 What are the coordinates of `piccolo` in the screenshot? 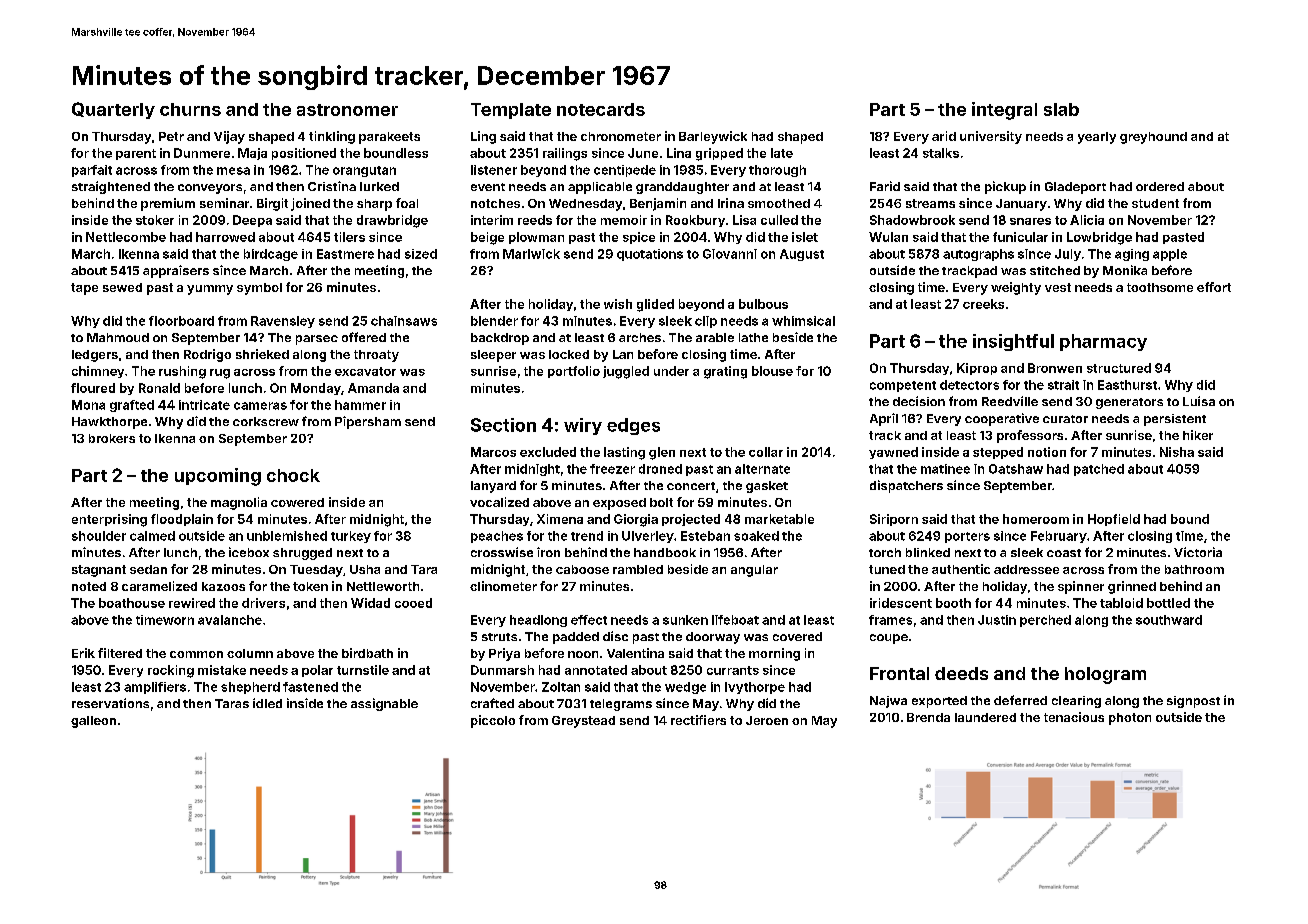 It's located at (493, 721).
